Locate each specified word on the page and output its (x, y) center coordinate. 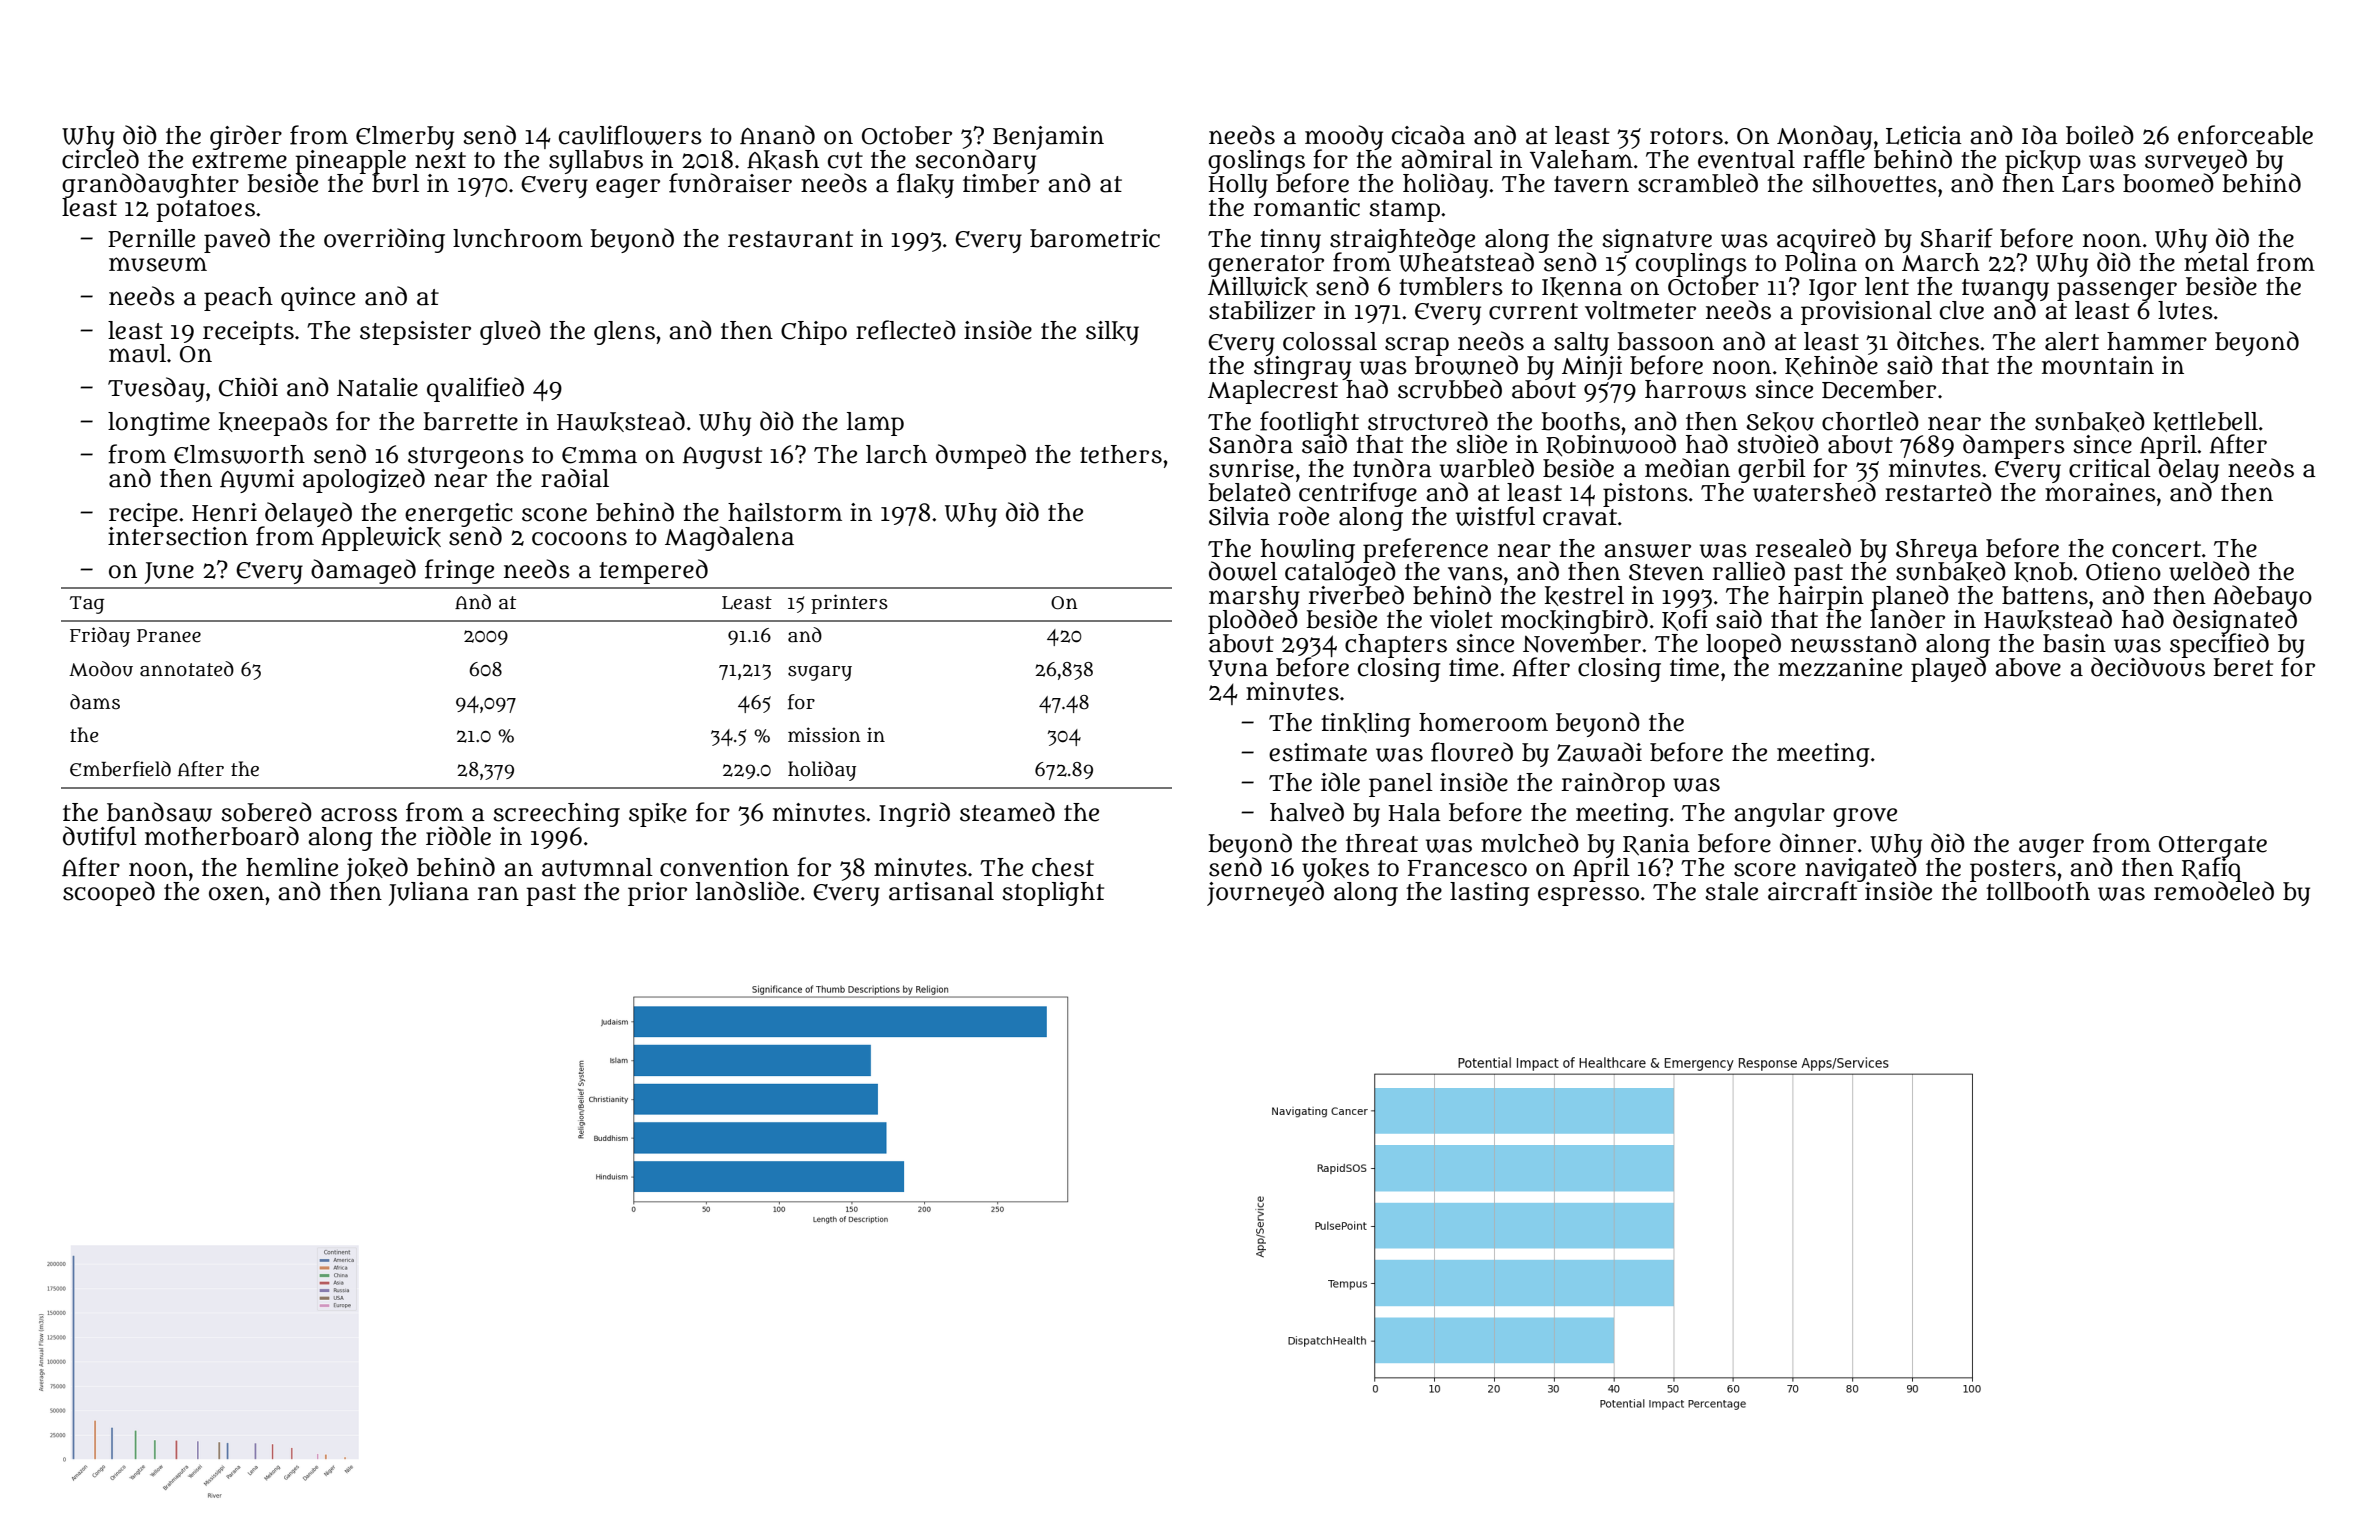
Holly (1238, 186)
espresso (1588, 896)
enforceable (2245, 135)
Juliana (428, 894)
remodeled (2214, 891)
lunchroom (518, 238)
